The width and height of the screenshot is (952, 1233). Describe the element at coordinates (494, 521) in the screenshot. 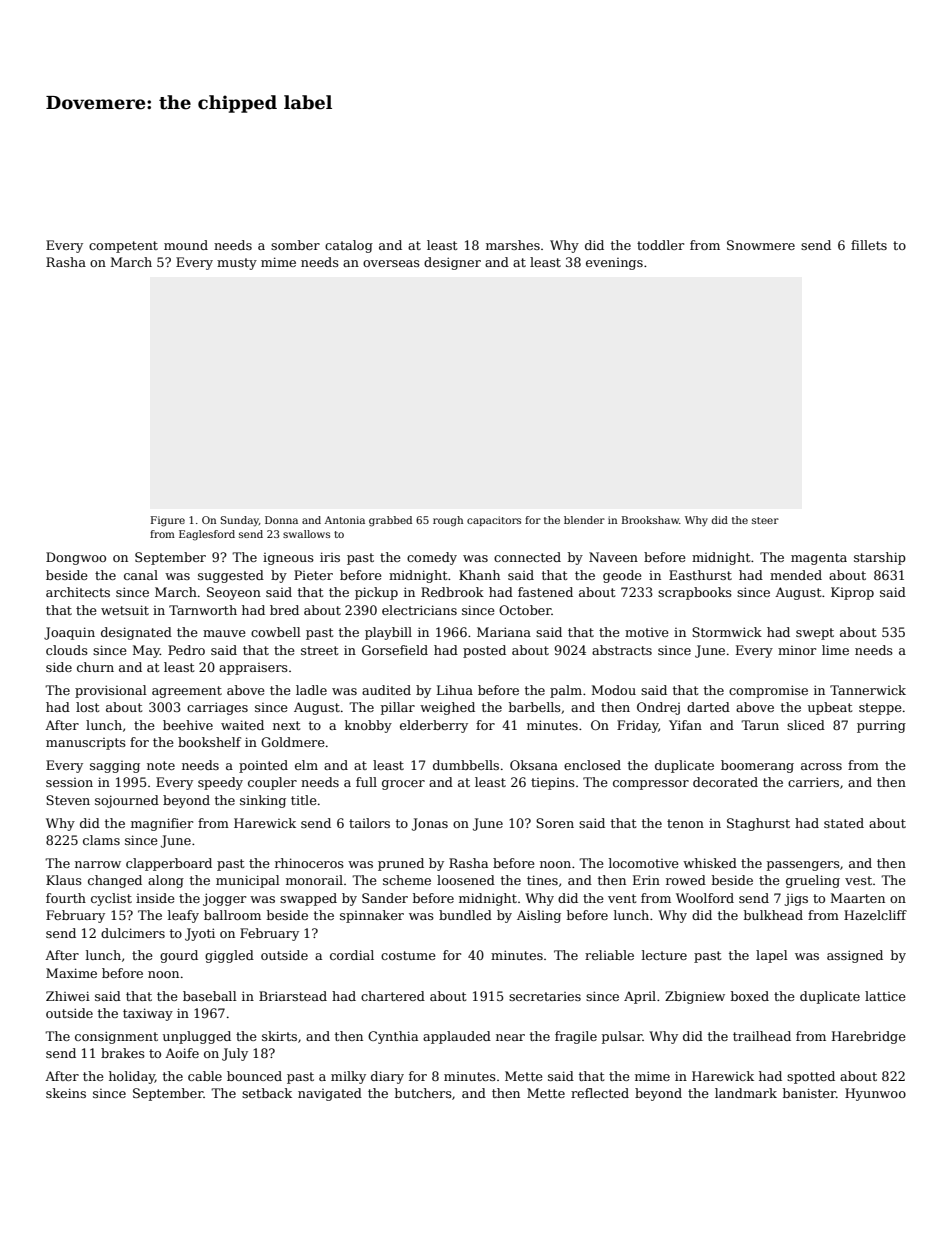

I see `capacitors` at that location.
